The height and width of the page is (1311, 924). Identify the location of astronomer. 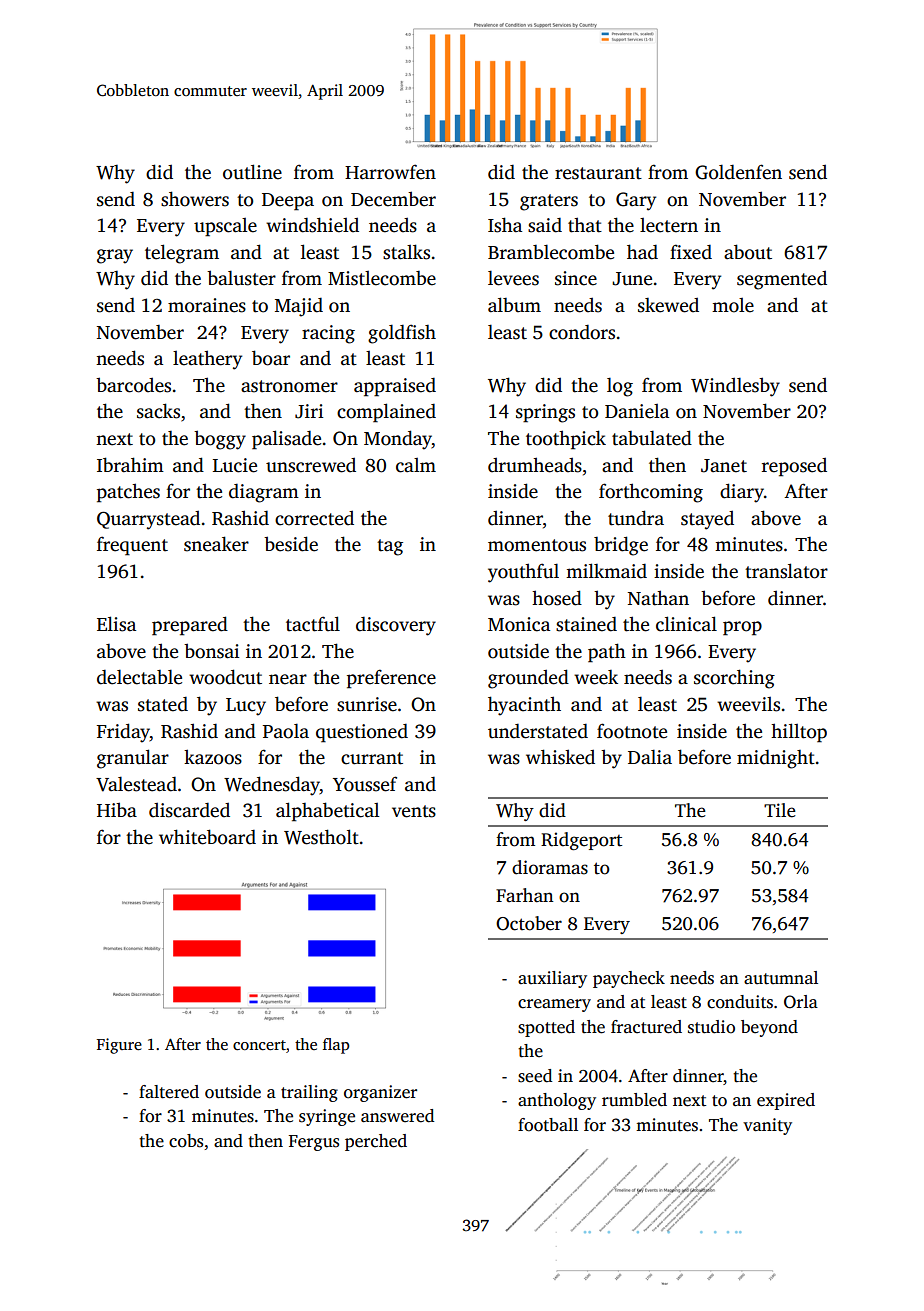
(289, 386).
